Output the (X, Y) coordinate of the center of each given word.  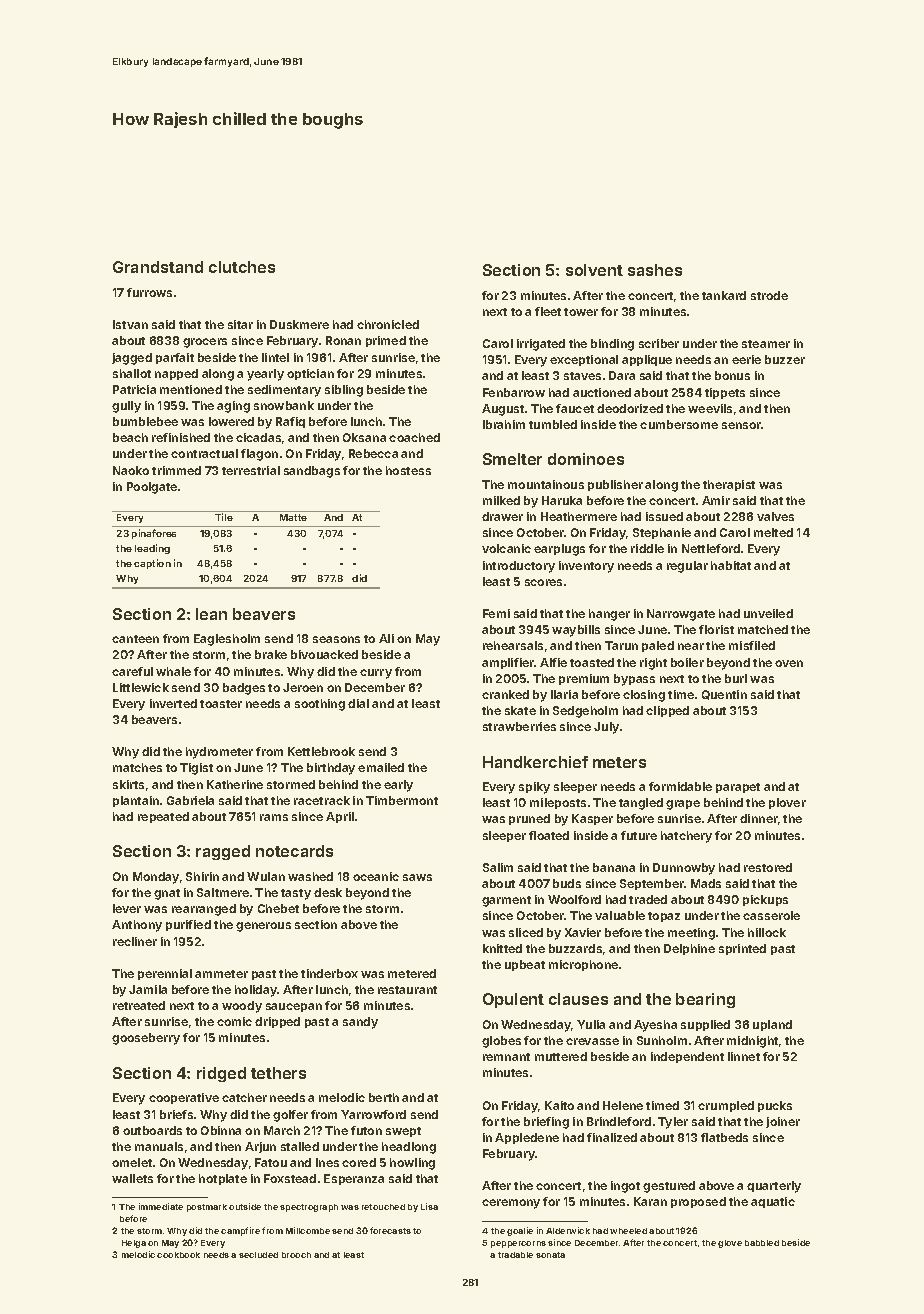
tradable (515, 1255)
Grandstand (158, 267)
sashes (655, 270)
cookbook (178, 1255)
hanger (609, 615)
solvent (594, 270)
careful (132, 671)
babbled (762, 1243)
